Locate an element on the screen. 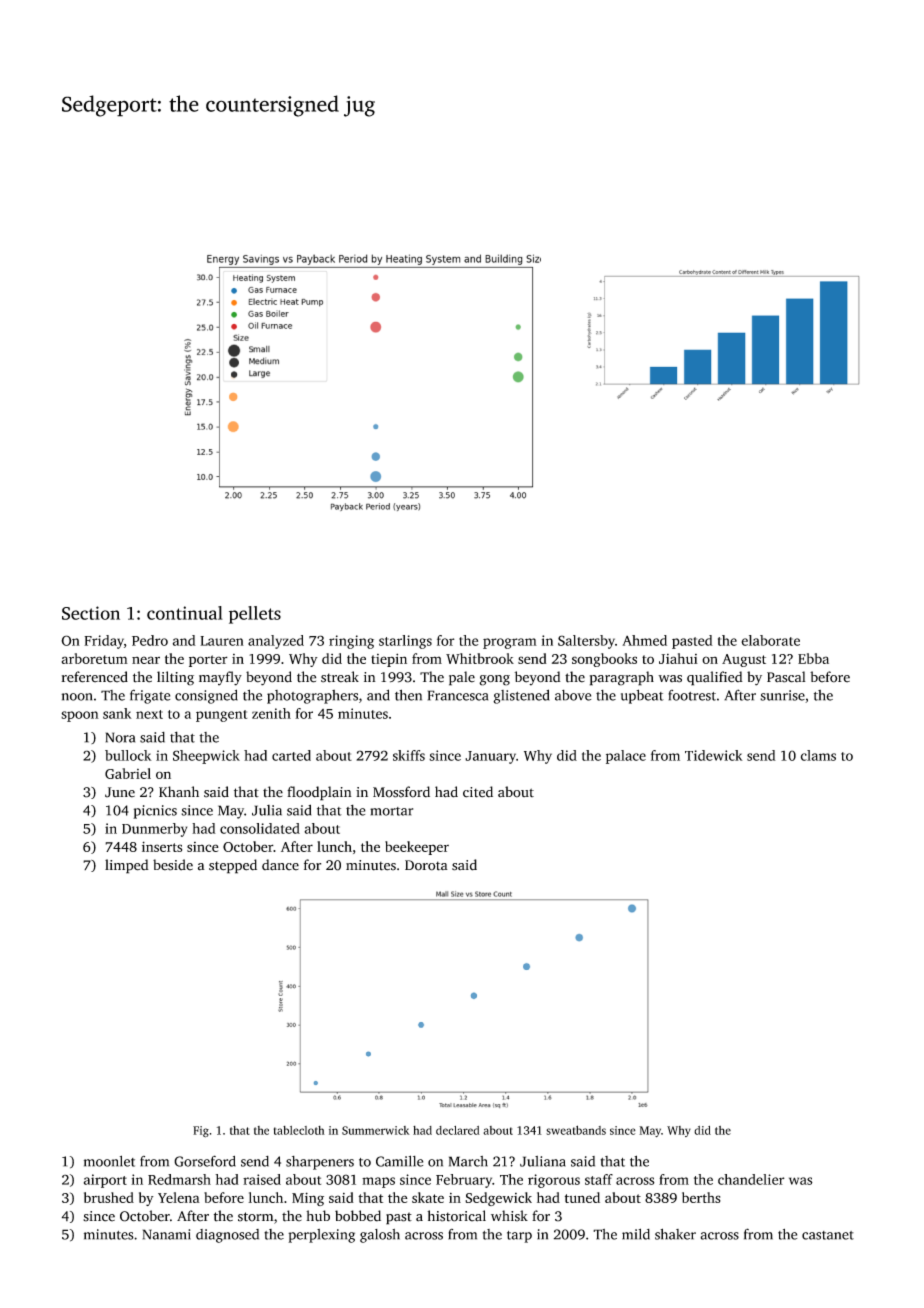 This screenshot has height=1308, width=924. noon is located at coordinates (76, 697).
